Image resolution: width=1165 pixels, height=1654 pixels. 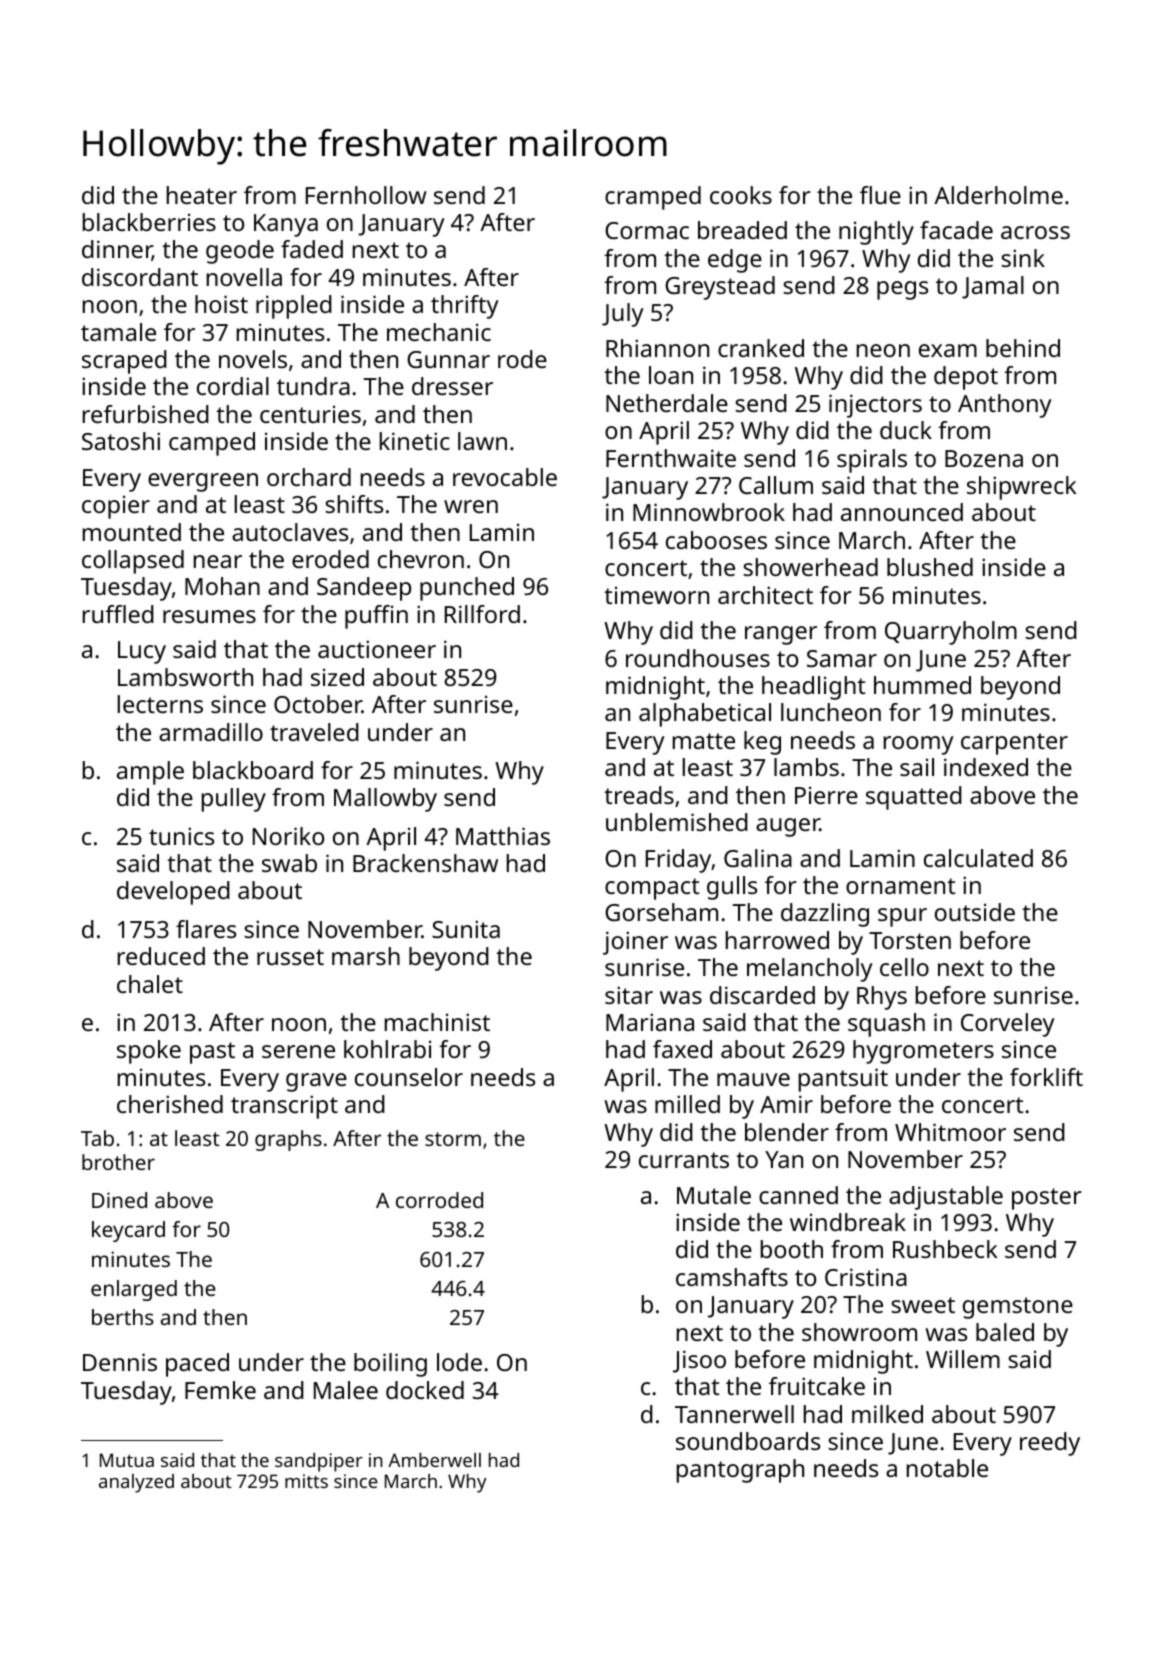 I want to click on reedy, so click(x=1050, y=1444).
